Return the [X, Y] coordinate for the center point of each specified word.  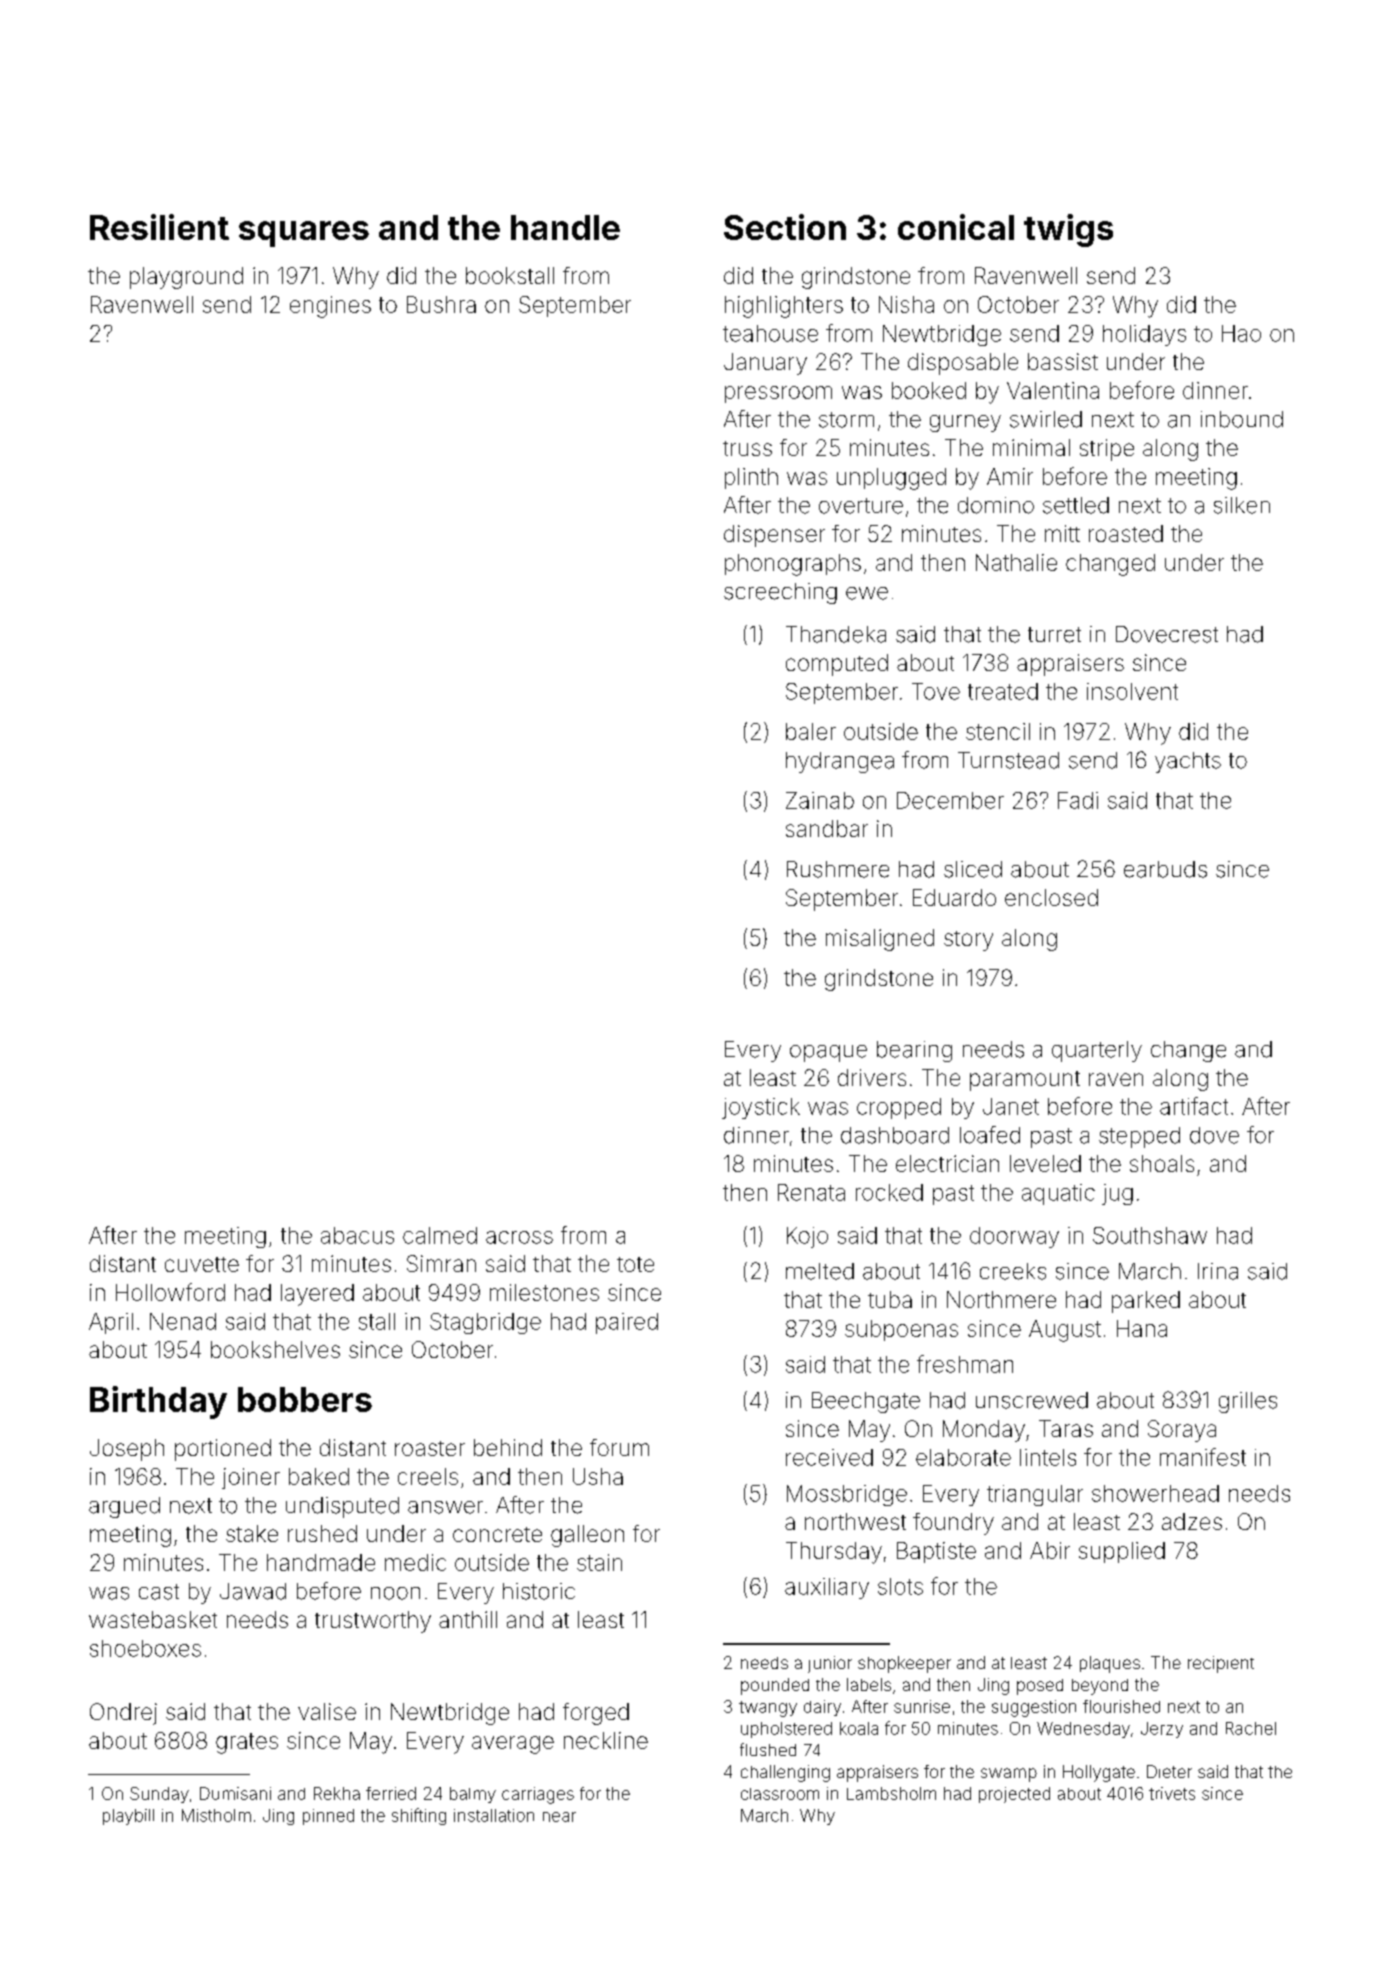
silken [1242, 505]
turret [1054, 635]
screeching [780, 593]
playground [186, 278]
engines [330, 307]
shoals [1162, 1163]
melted [820, 1271]
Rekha [337, 1793]
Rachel [1251, 1728]
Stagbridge [485, 1323]
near [559, 1817]
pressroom [778, 394]
